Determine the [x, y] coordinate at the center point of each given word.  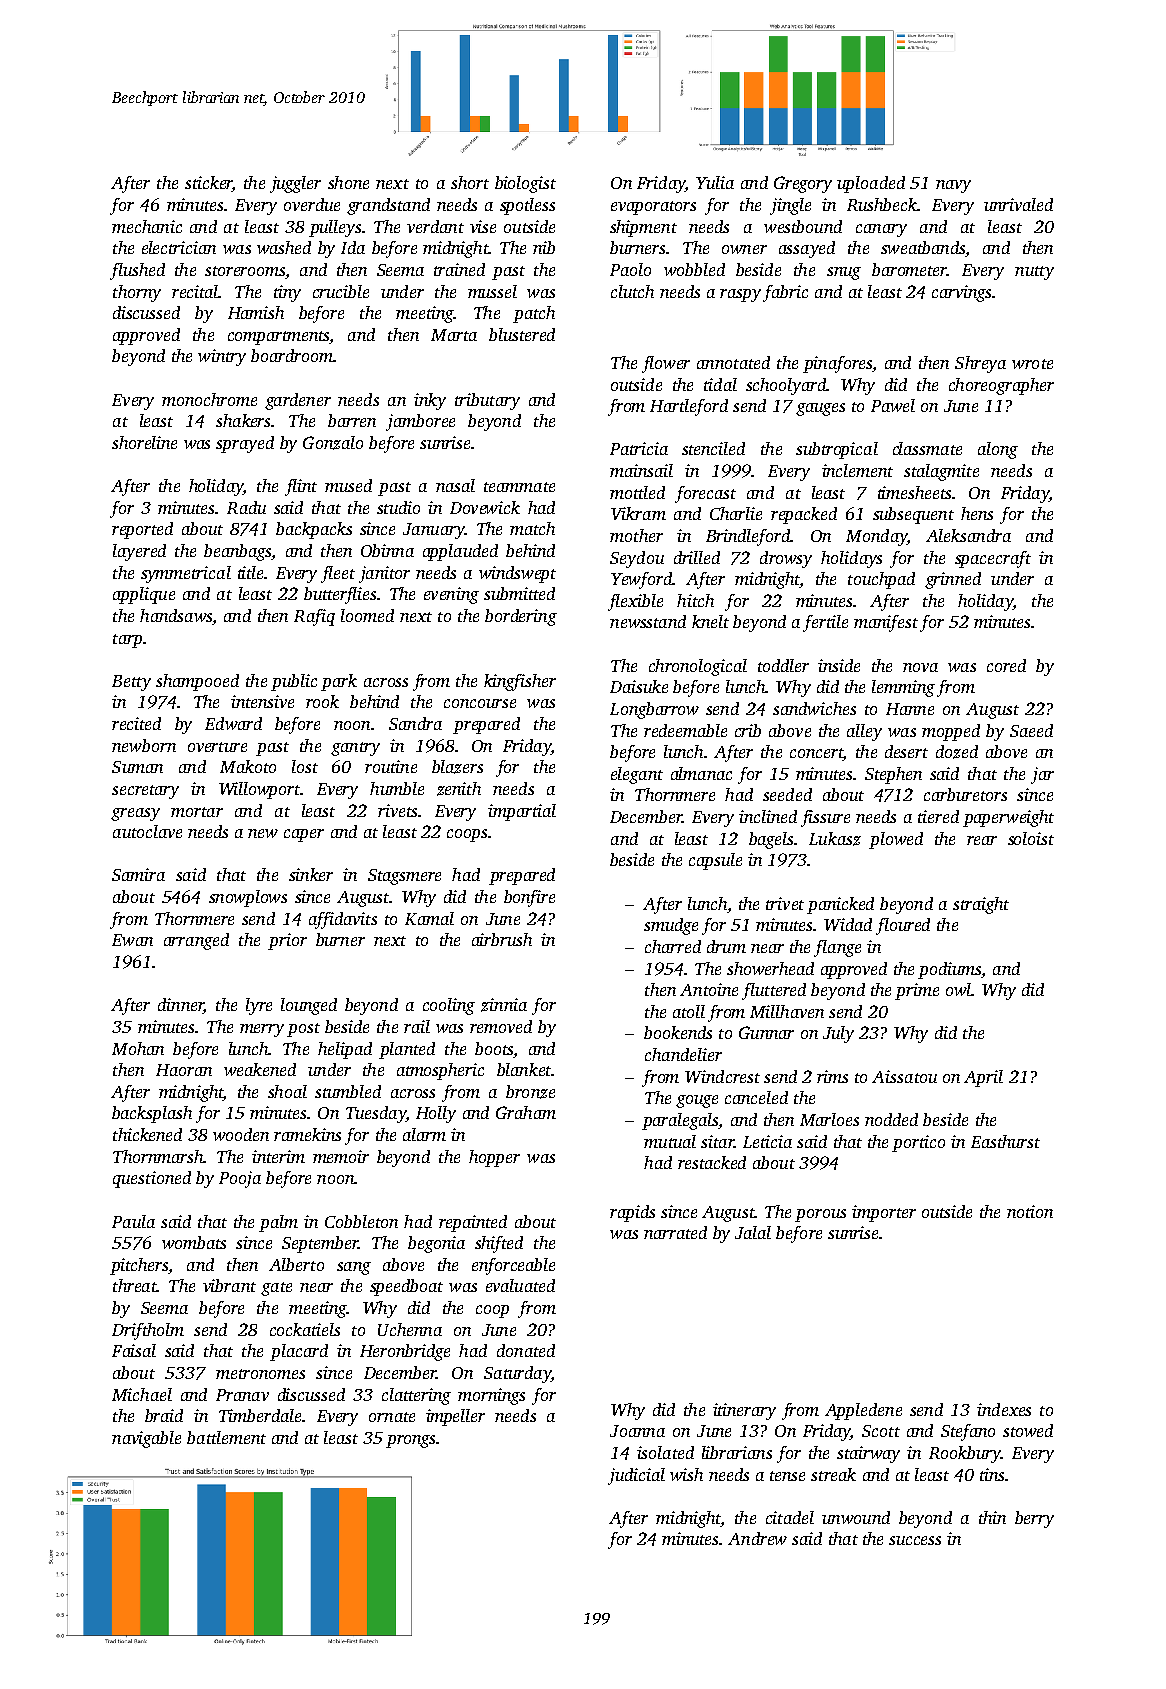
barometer [909, 269]
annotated [733, 362]
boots [494, 1048]
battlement [226, 1437]
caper [304, 835]
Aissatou [904, 1076]
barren [352, 420]
